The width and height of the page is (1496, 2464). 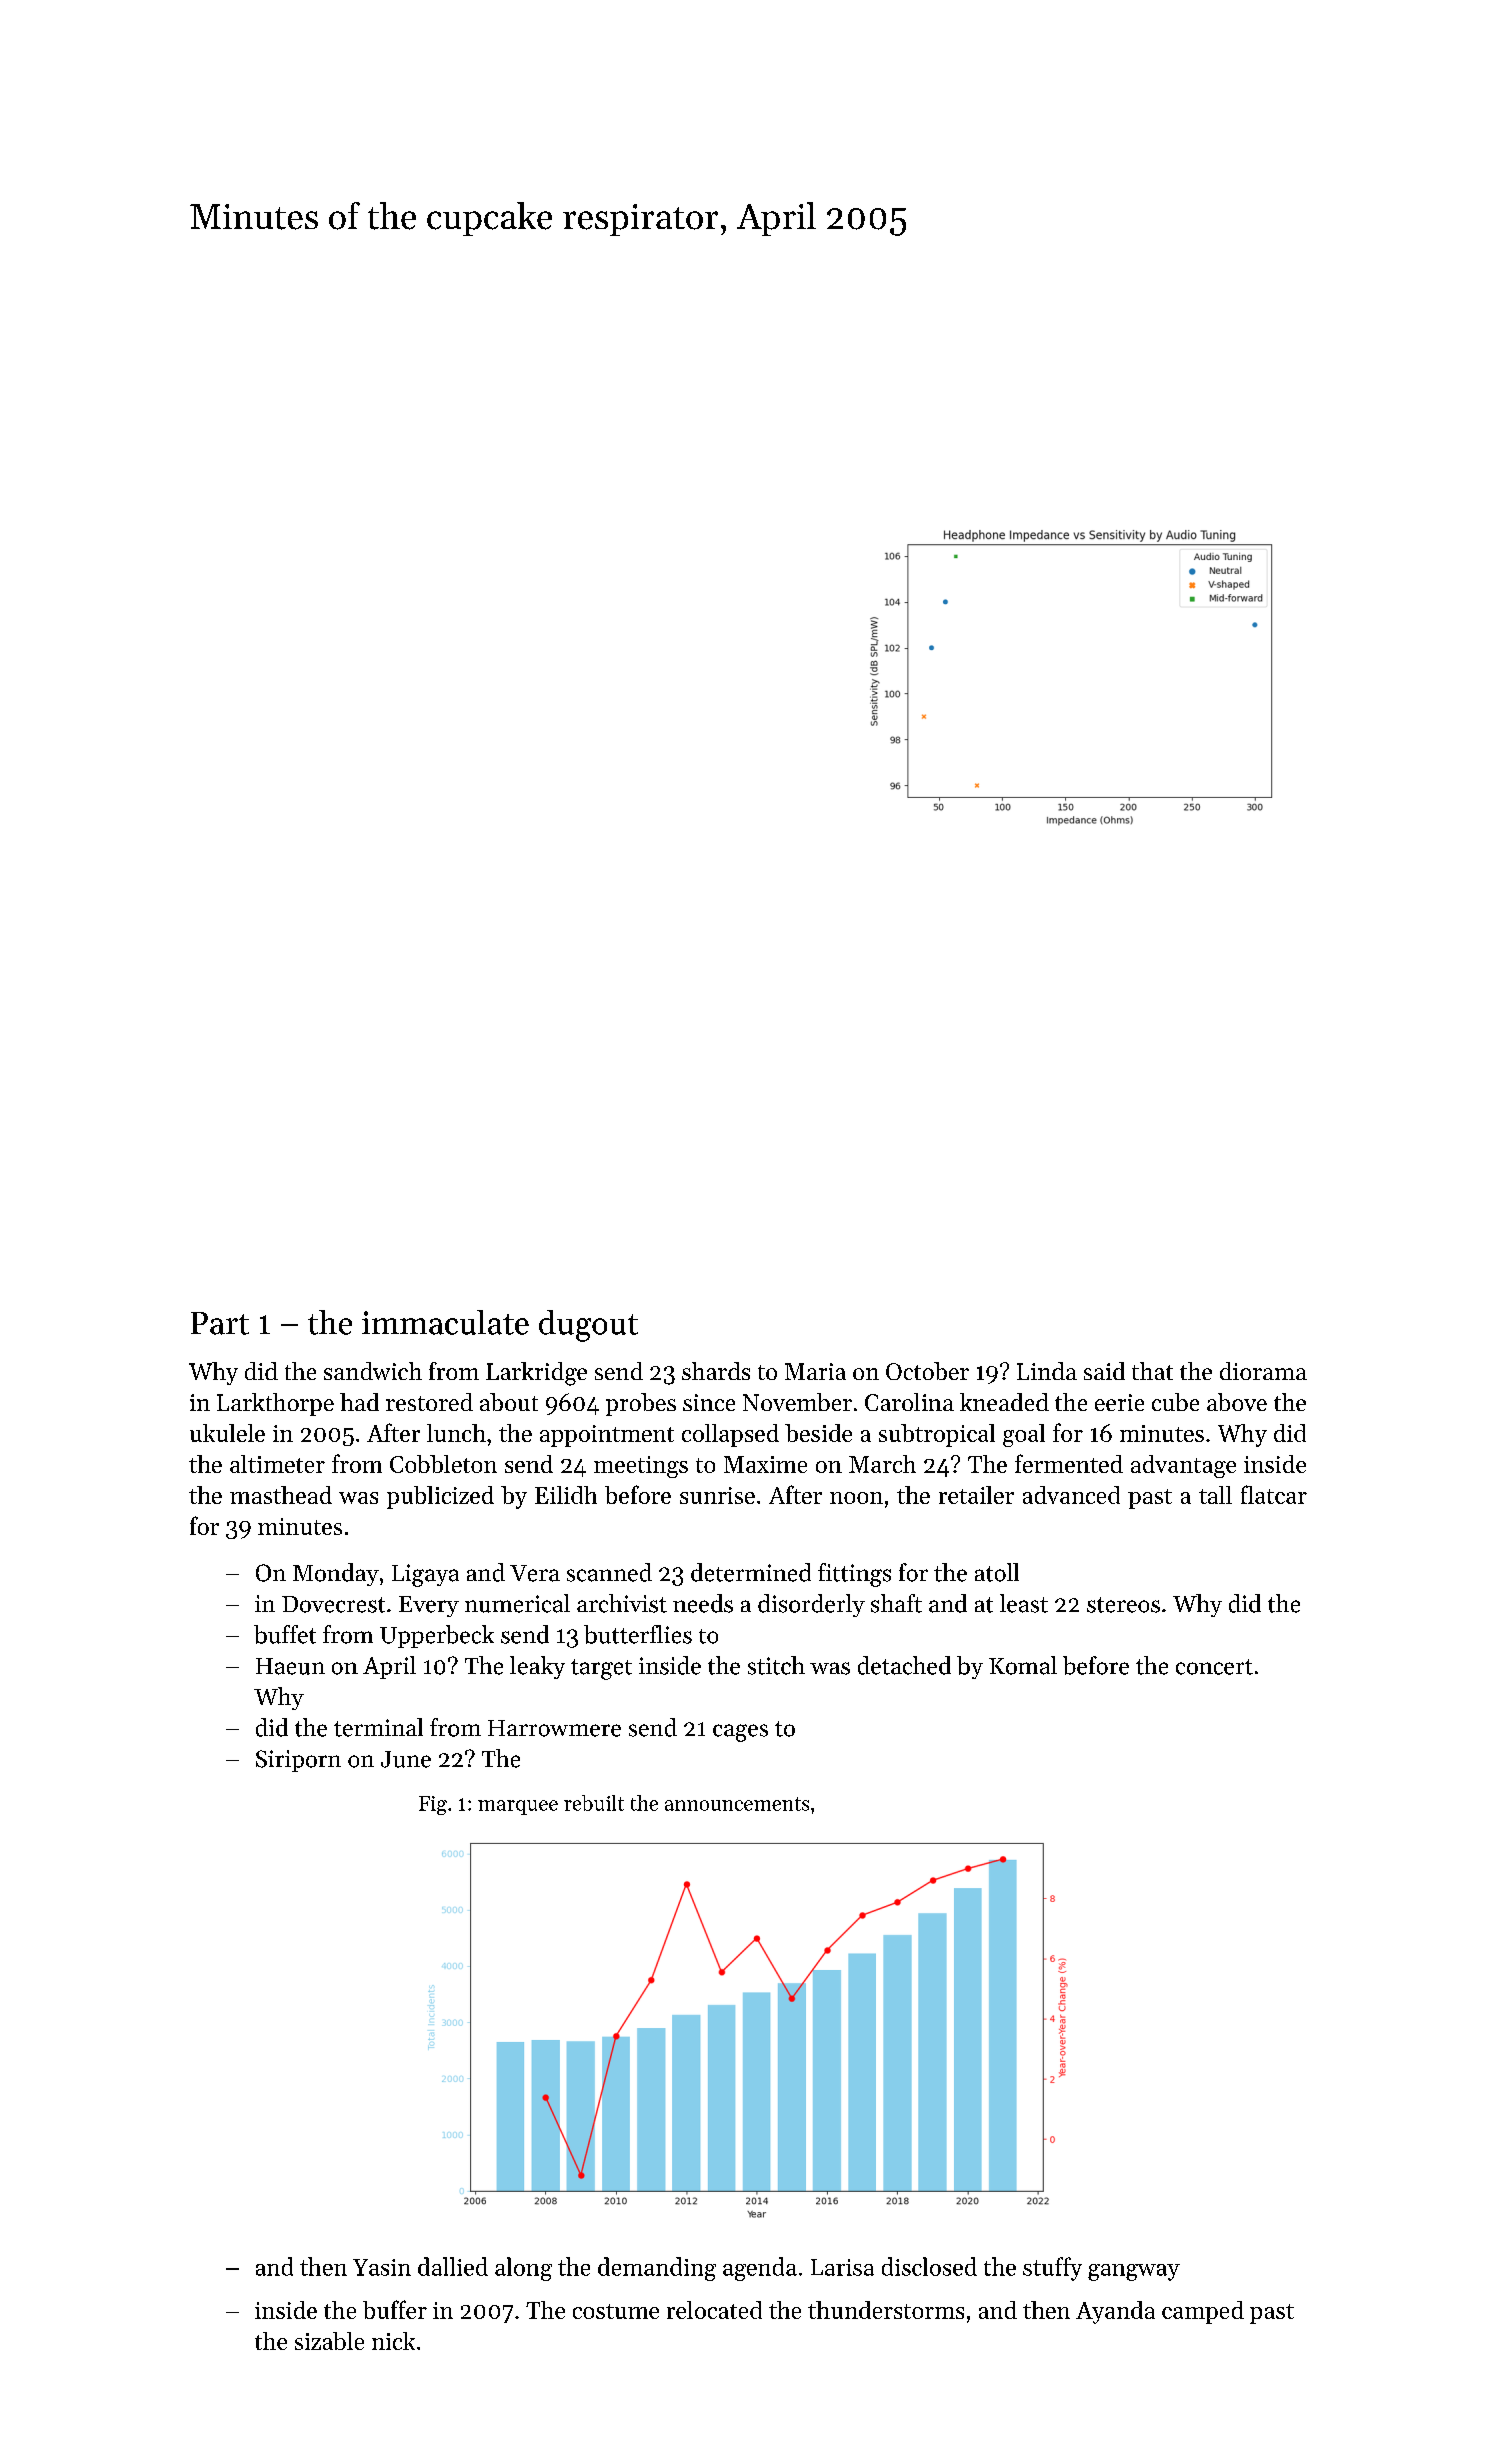 What do you see at coordinates (1047, 1371) in the page?
I see `Linda` at bounding box center [1047, 1371].
